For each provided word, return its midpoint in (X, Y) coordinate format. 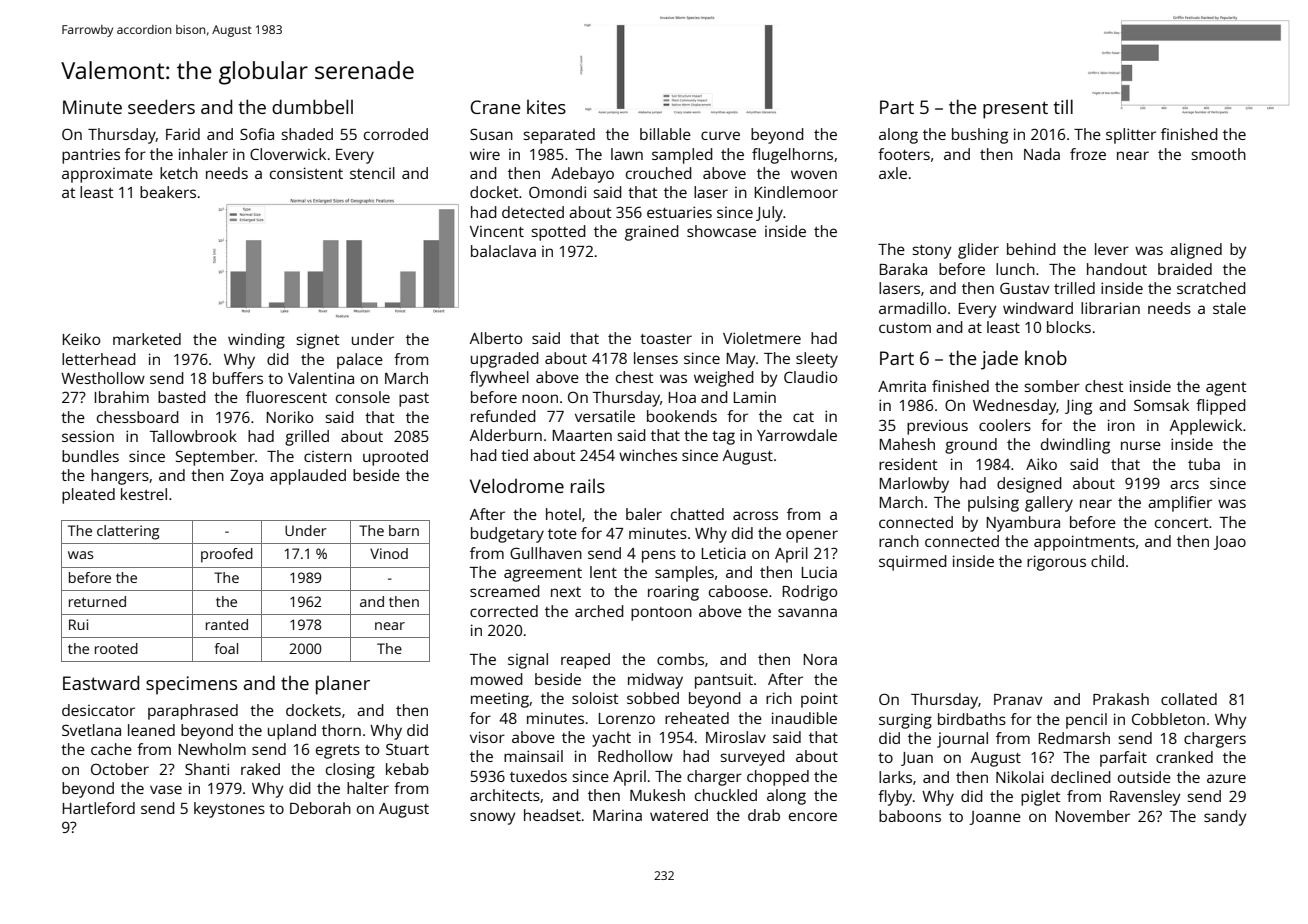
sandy (1225, 818)
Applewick (1206, 427)
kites (546, 107)
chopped (778, 778)
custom (905, 328)
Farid (183, 134)
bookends (682, 416)
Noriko (290, 417)
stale (1229, 308)
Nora (820, 659)
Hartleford (99, 808)
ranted (227, 624)
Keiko (81, 339)
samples (684, 574)
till (1063, 106)
